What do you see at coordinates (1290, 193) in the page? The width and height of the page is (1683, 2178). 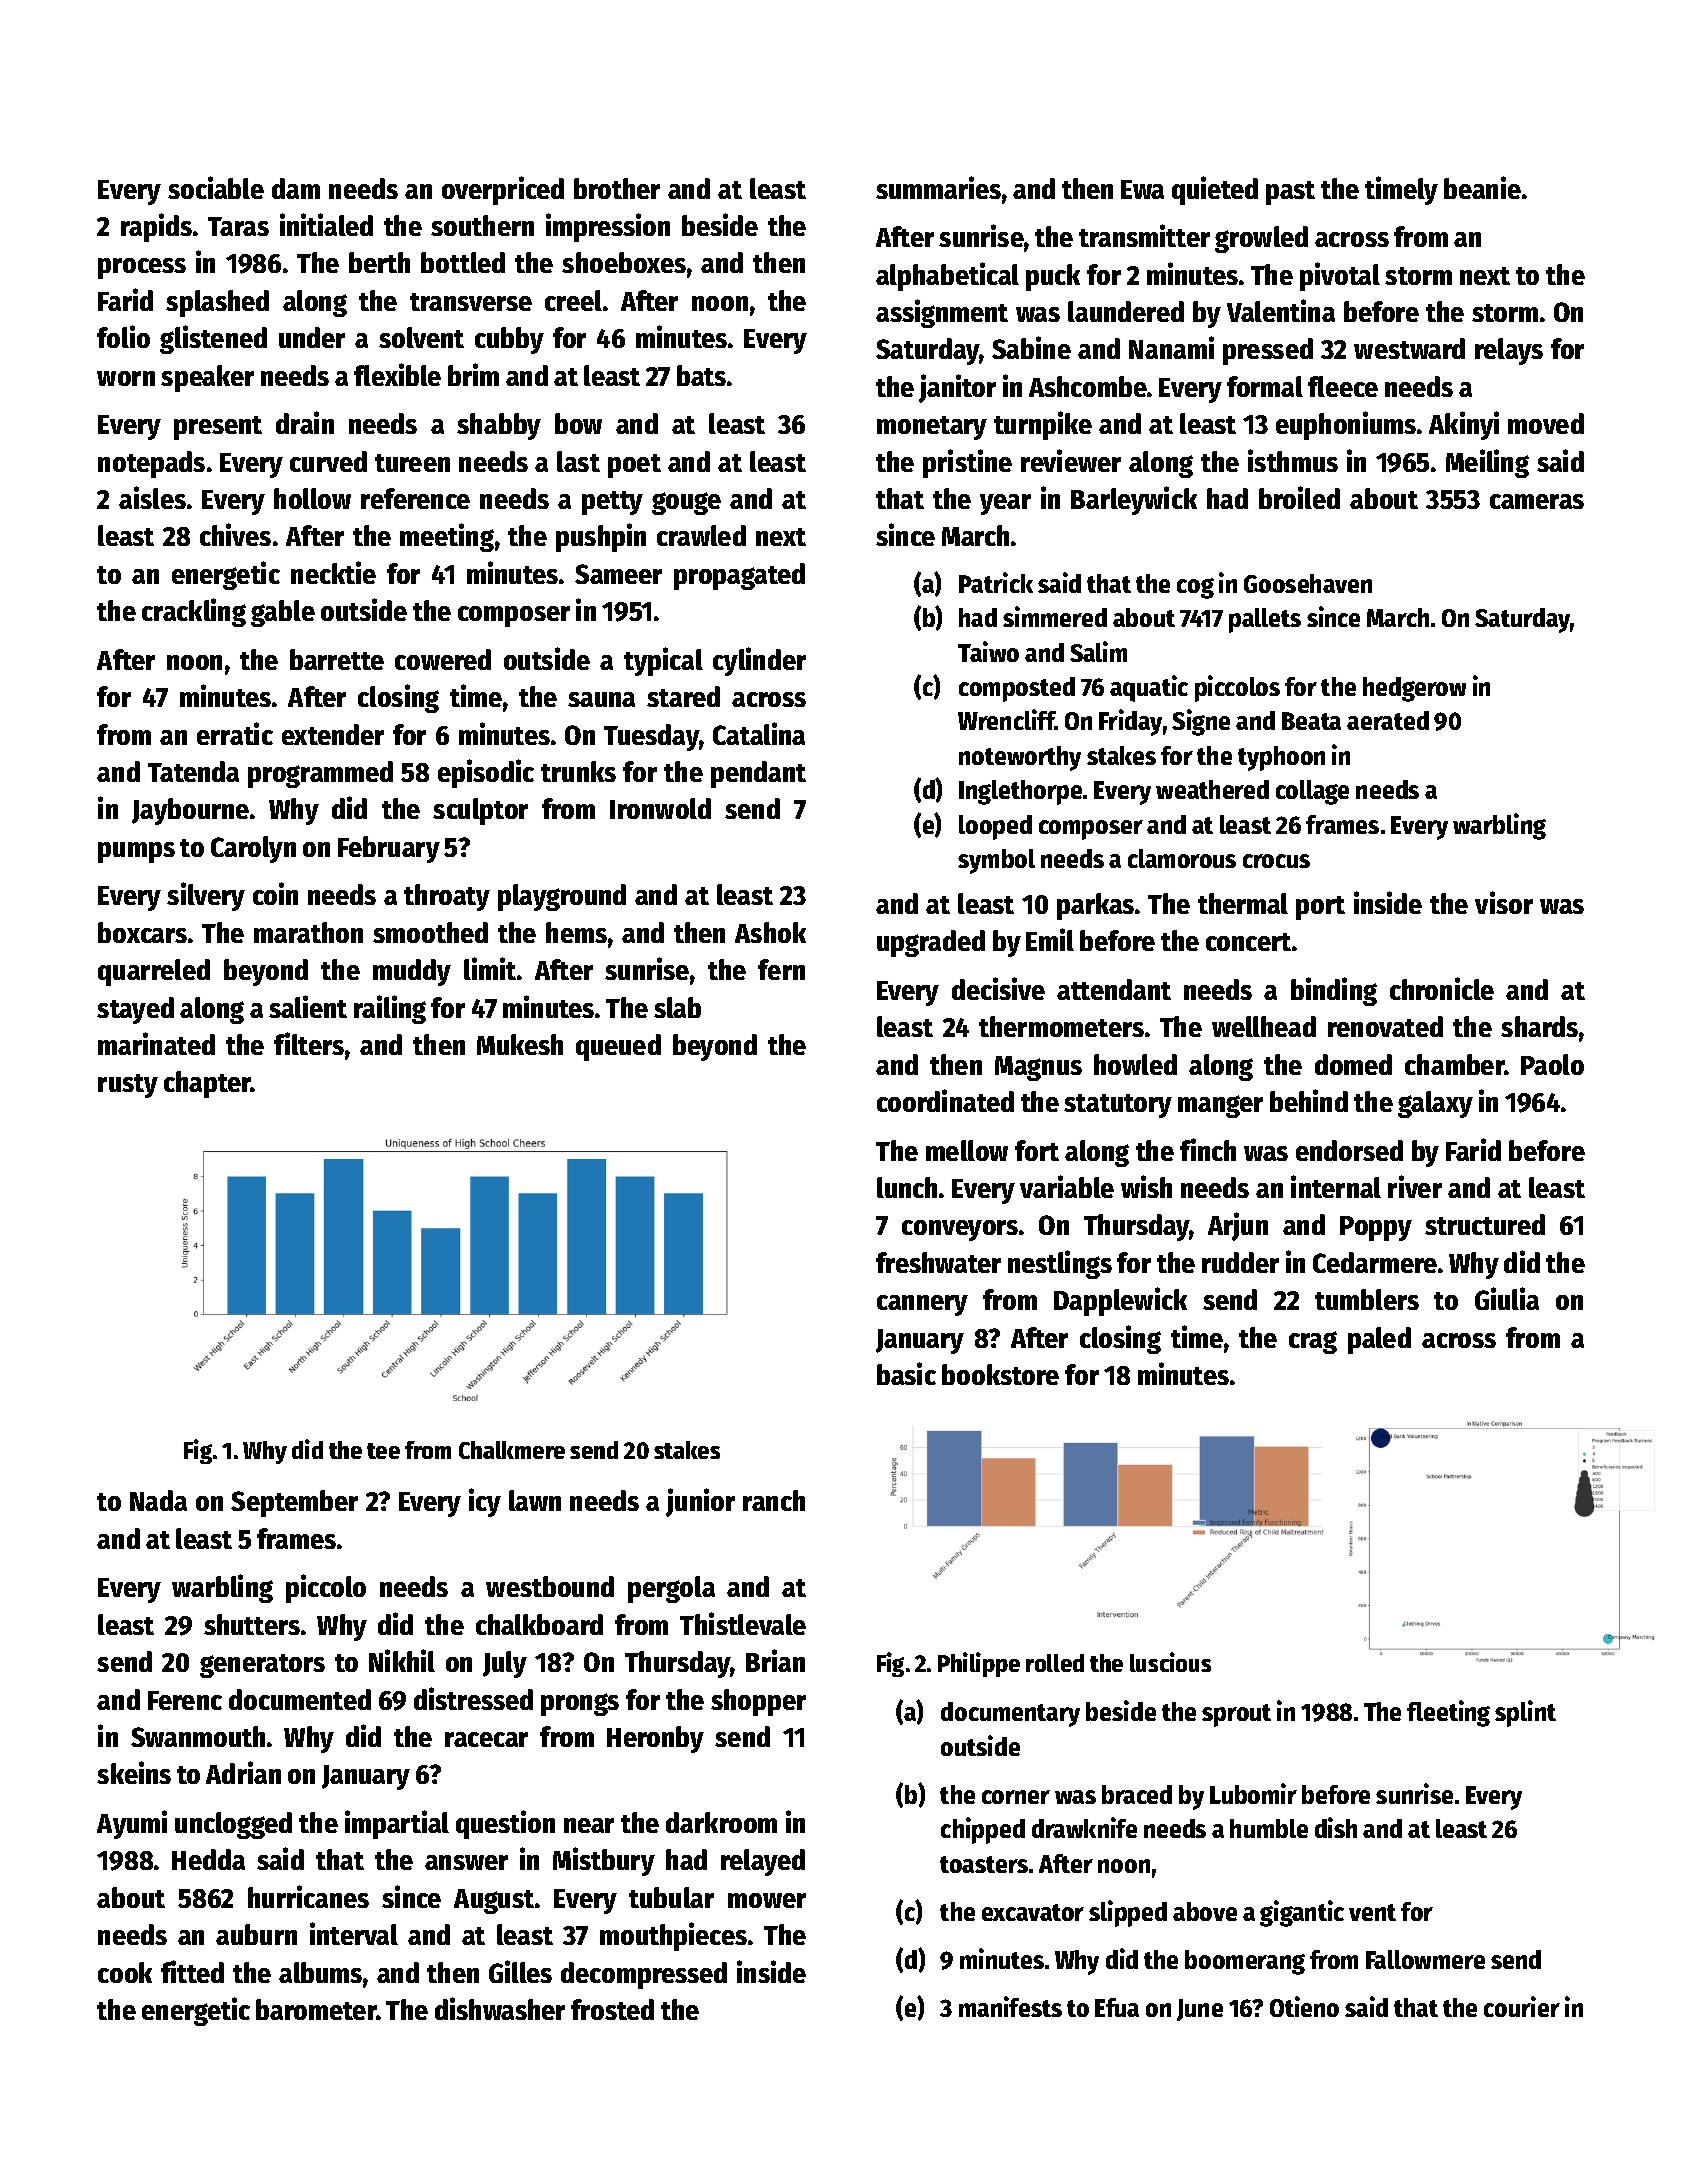 I see `past` at bounding box center [1290, 193].
